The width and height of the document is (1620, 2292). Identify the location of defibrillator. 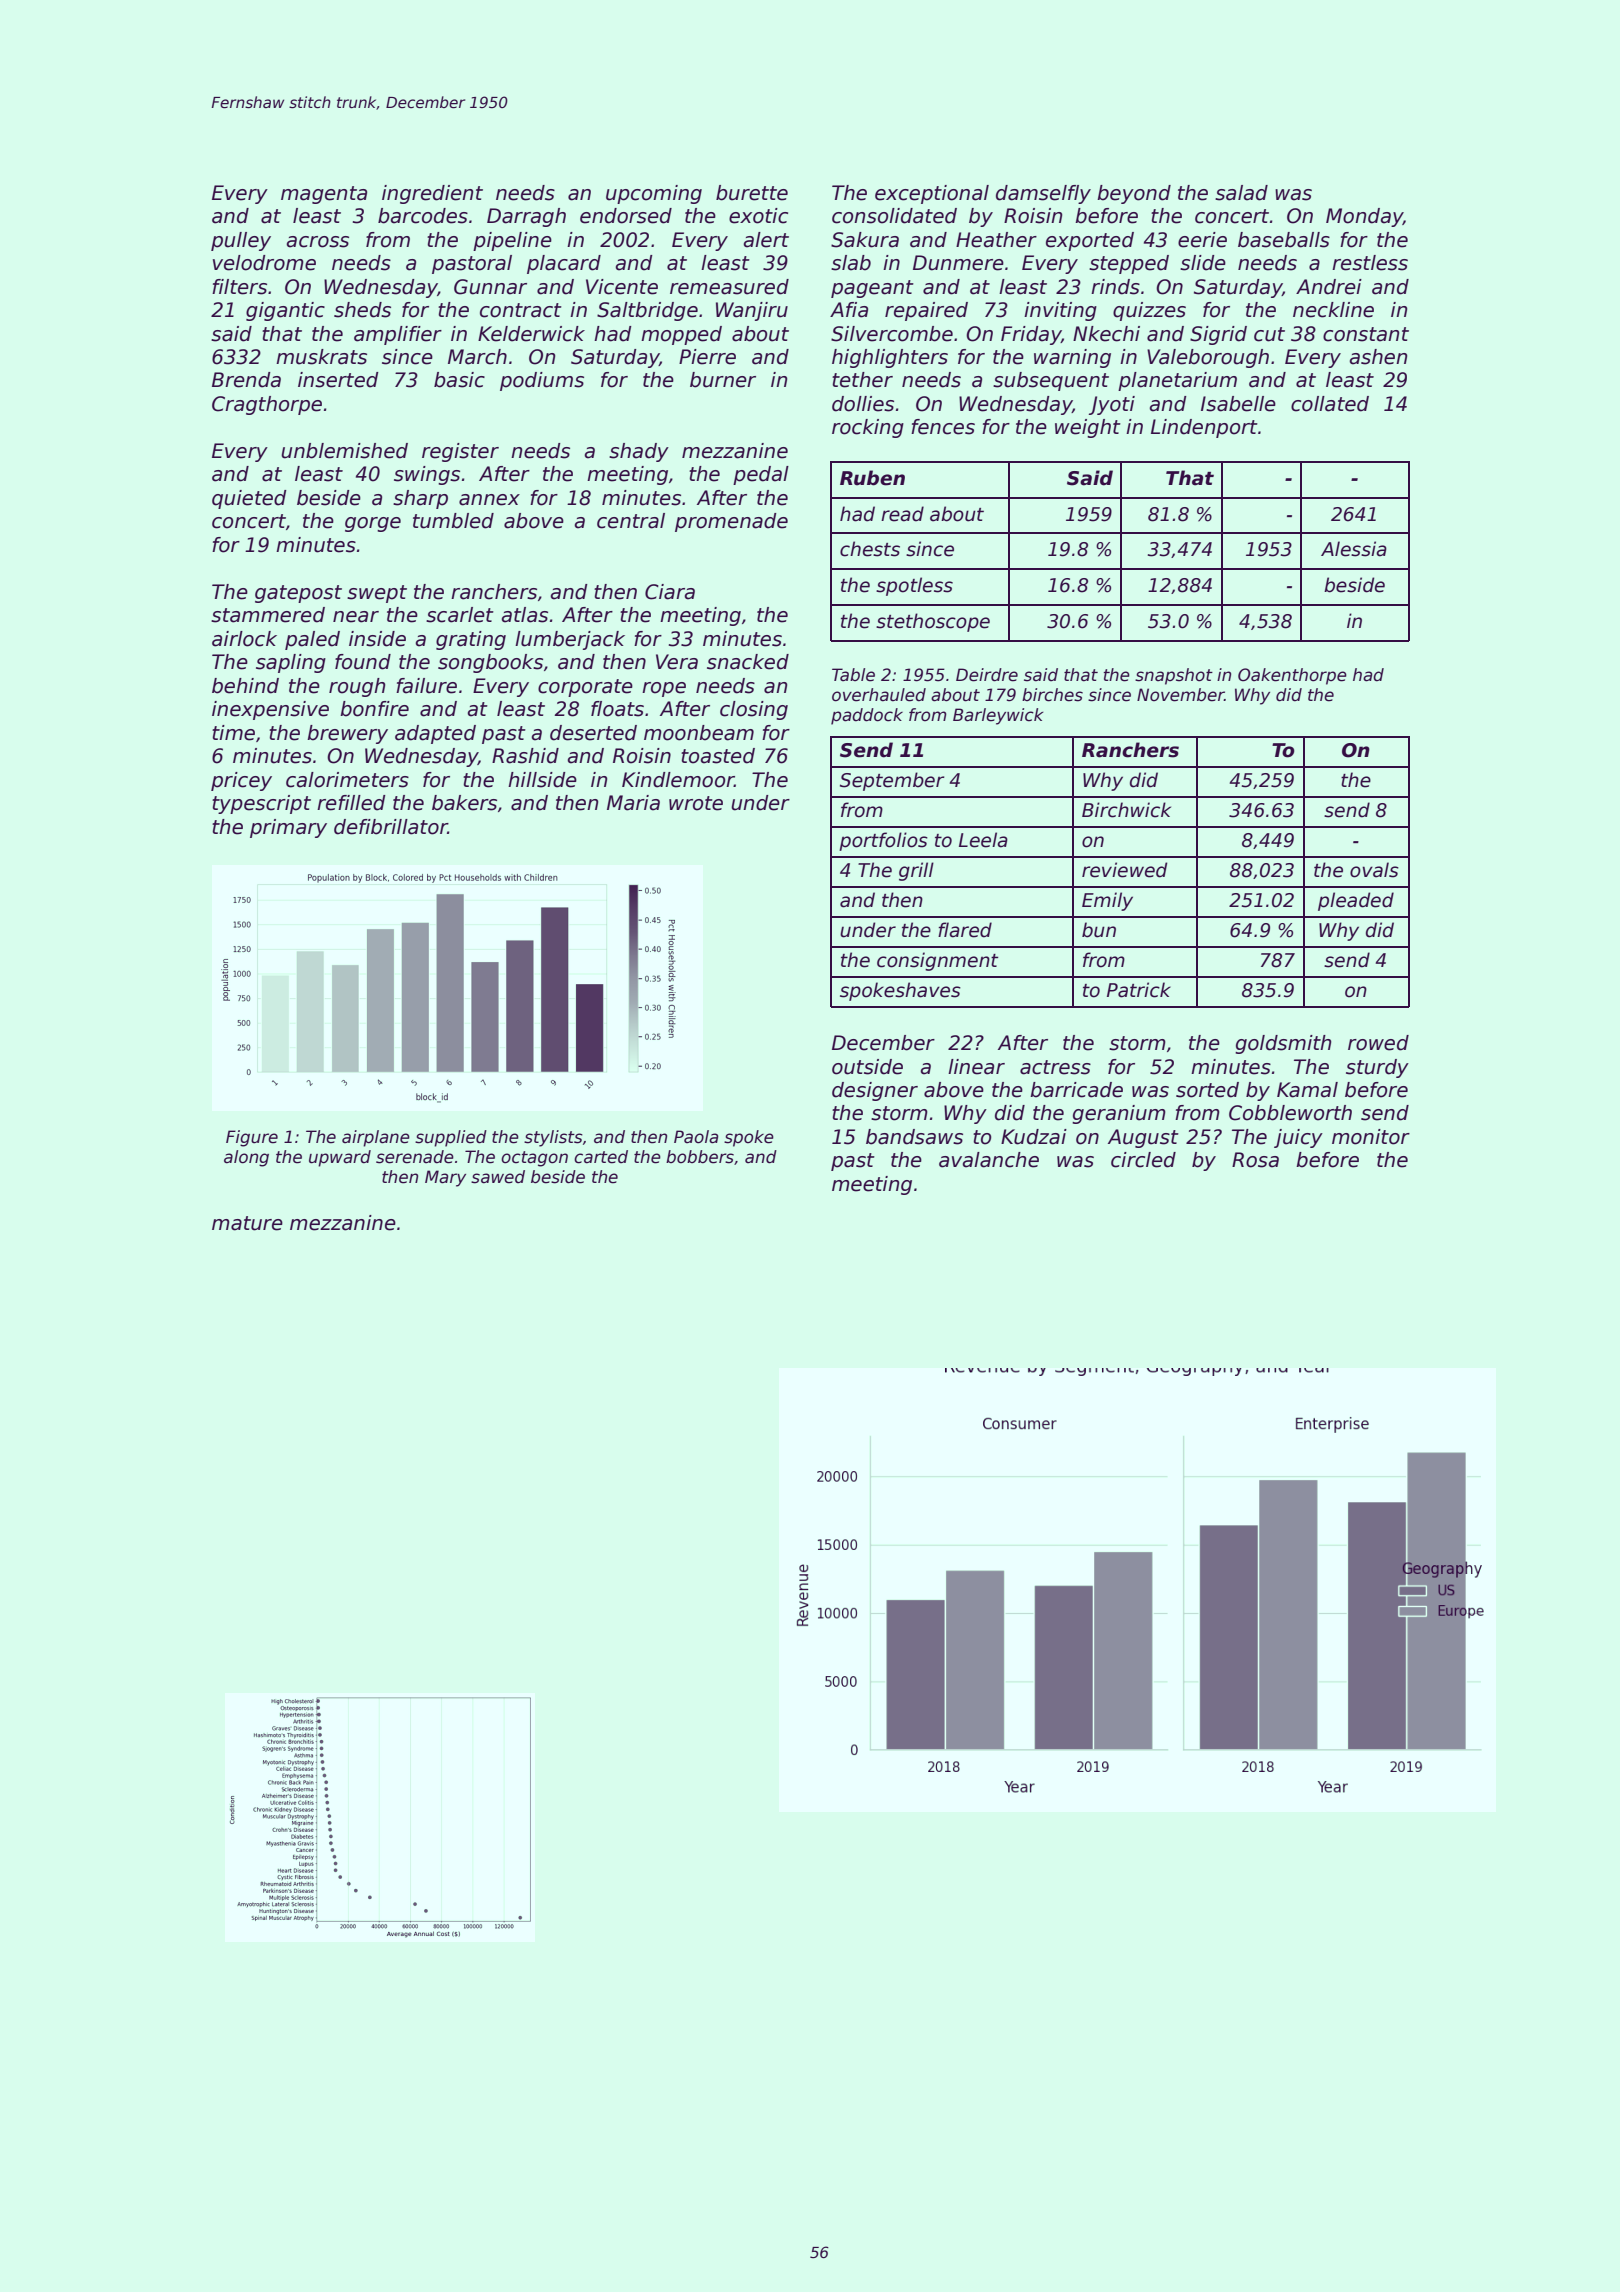
(391, 827).
